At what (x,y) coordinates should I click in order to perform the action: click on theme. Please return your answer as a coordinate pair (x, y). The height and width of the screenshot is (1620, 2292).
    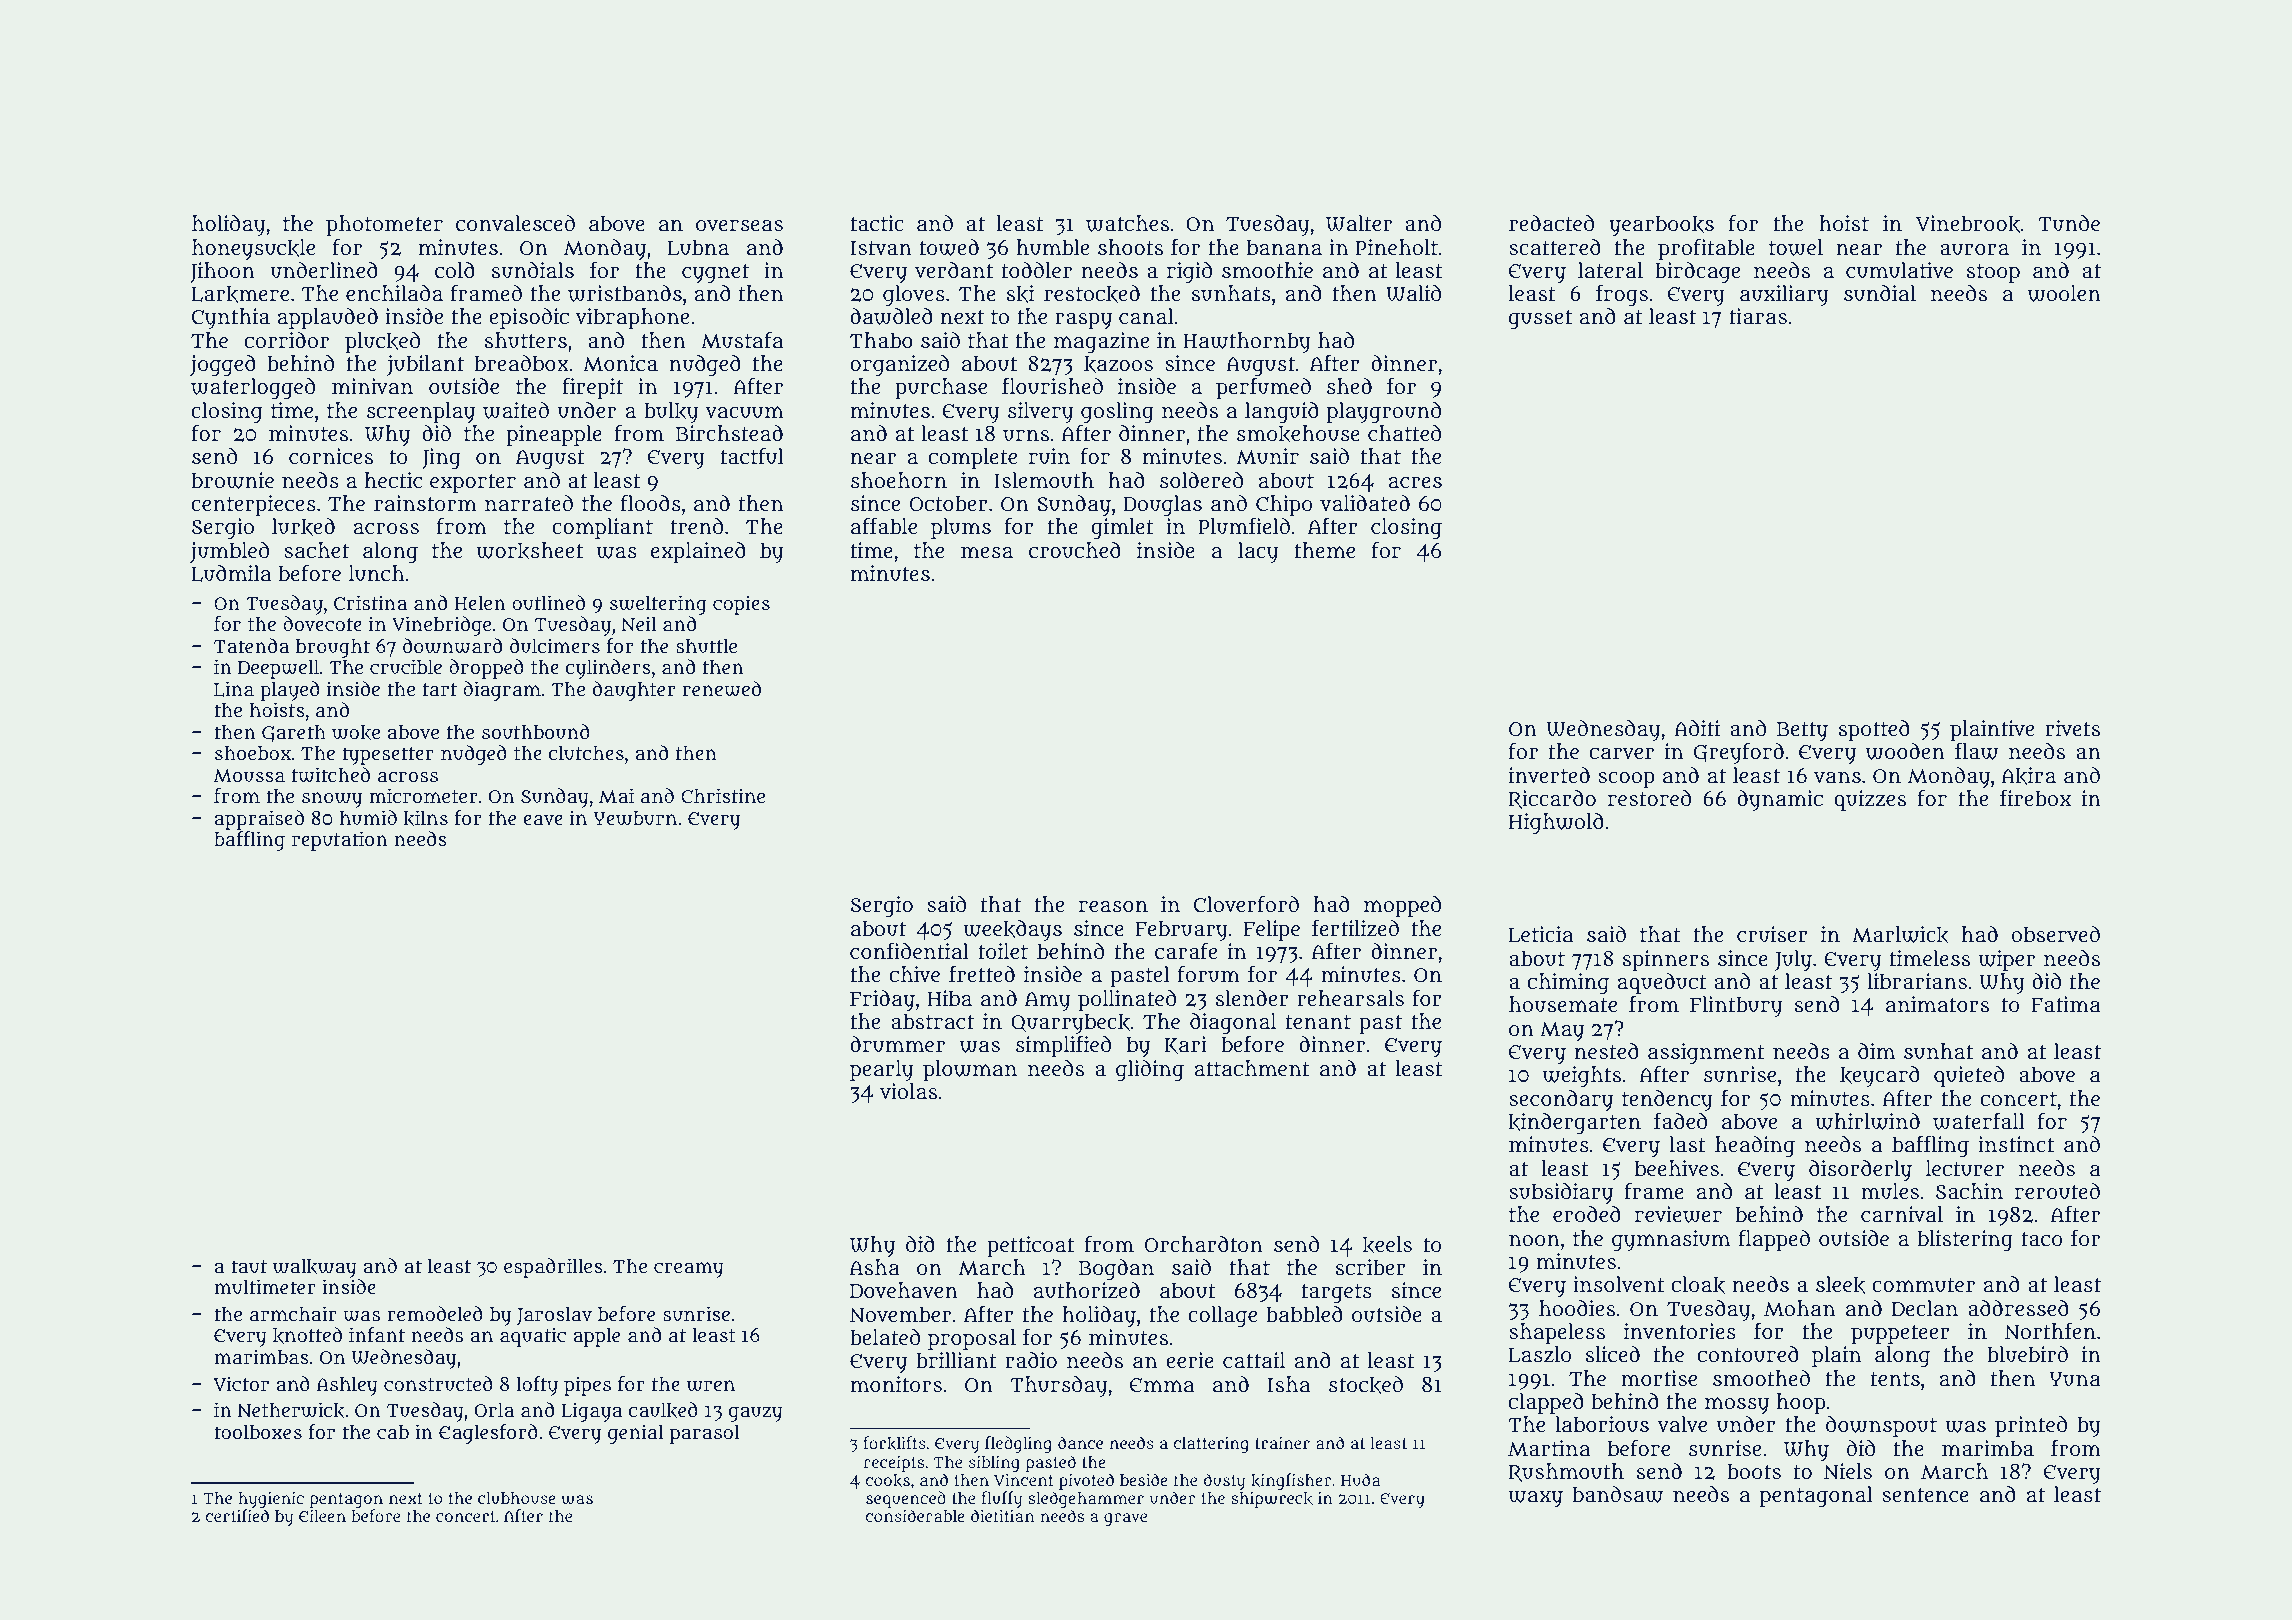
    Looking at the image, I should click on (1324, 550).
